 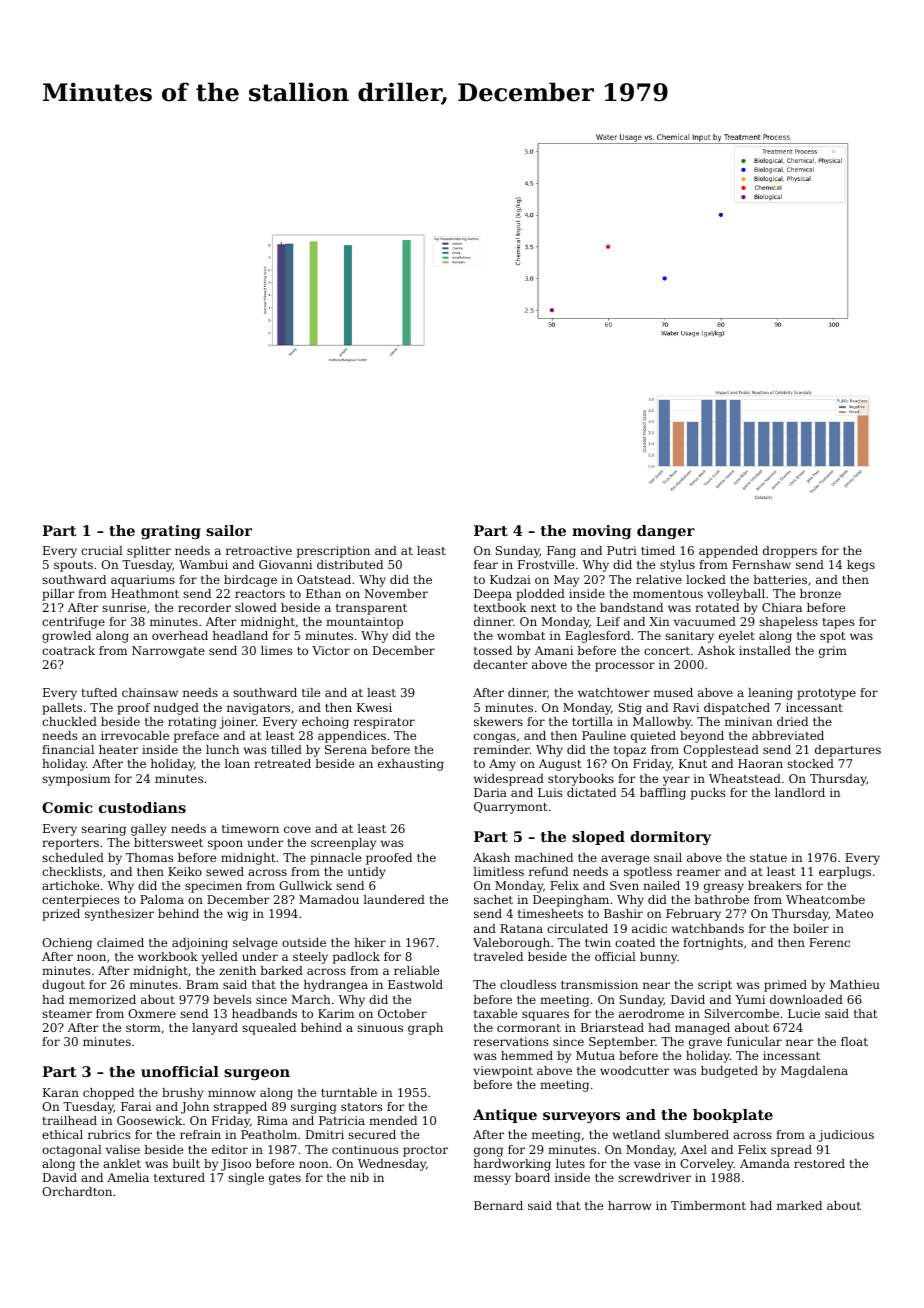 I want to click on Comic, so click(x=67, y=807).
